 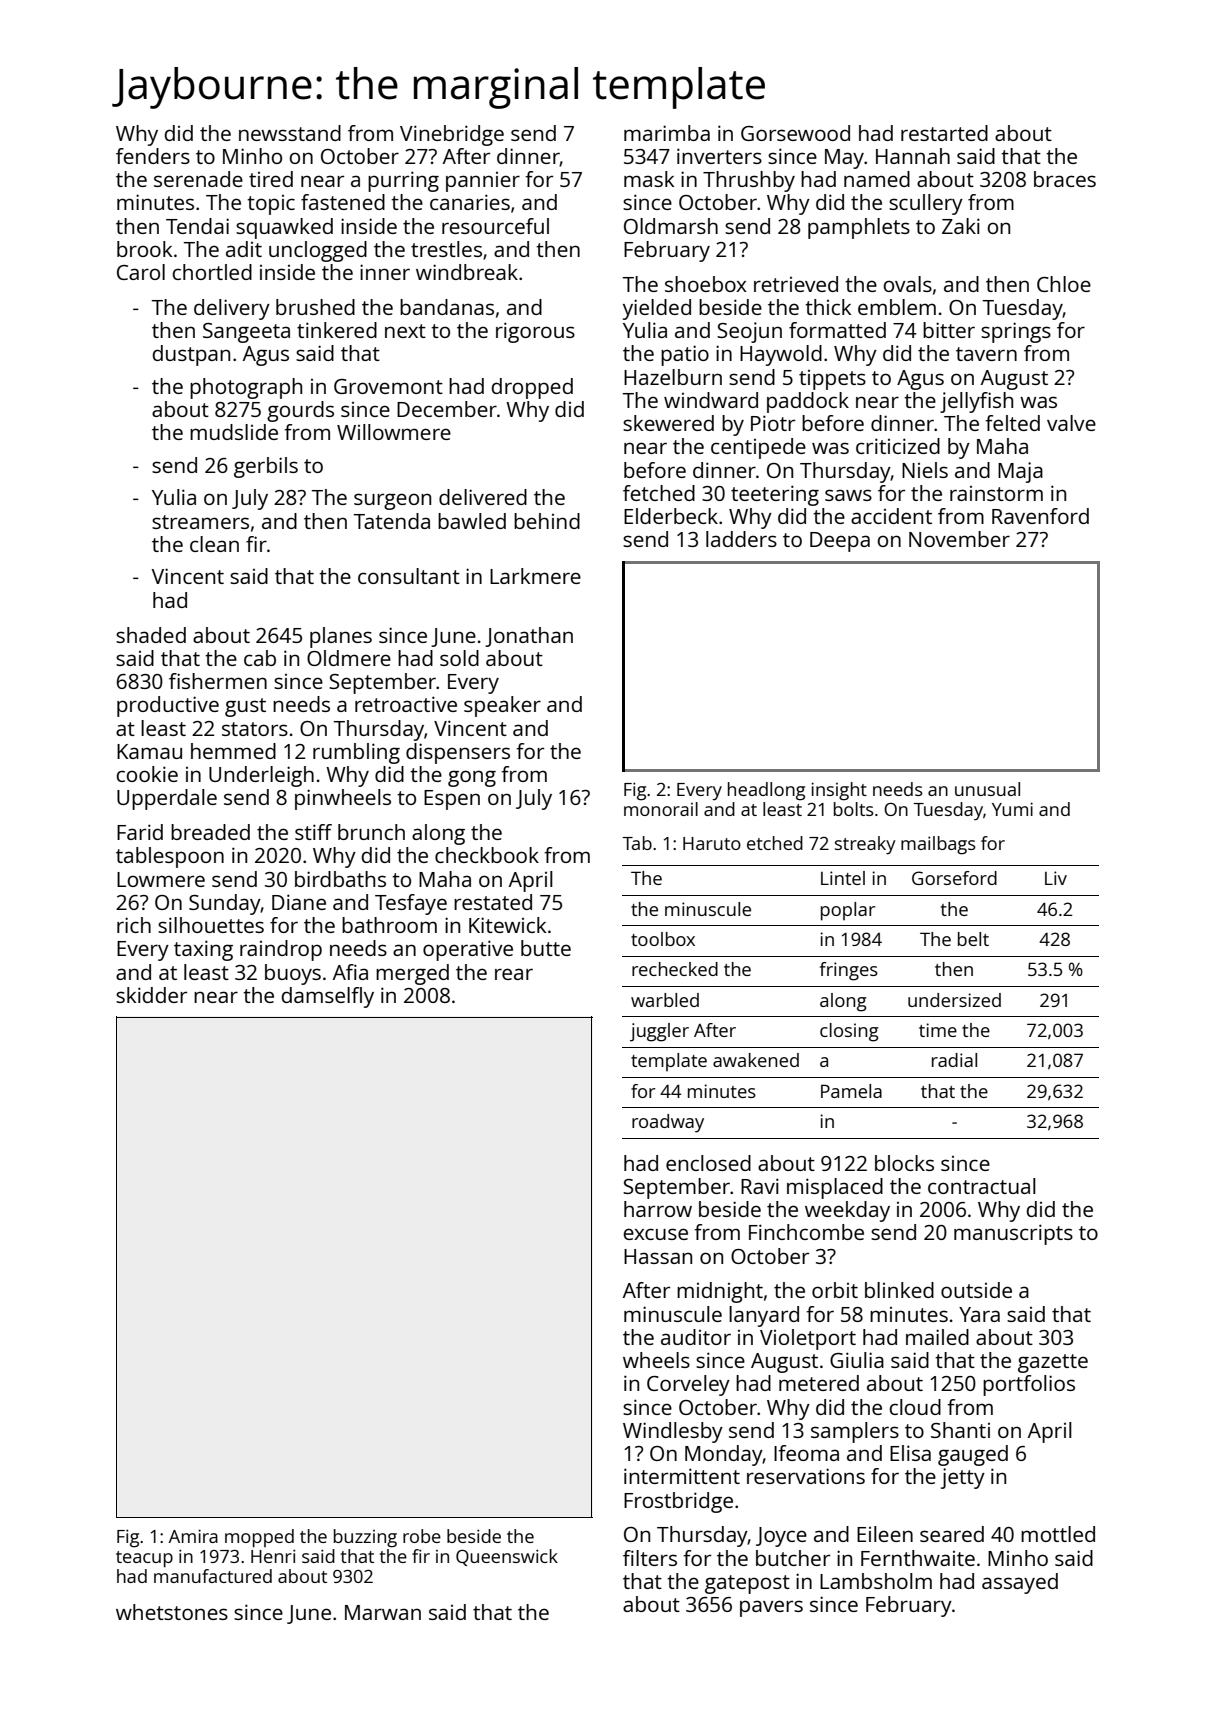 I want to click on May, so click(x=844, y=159).
